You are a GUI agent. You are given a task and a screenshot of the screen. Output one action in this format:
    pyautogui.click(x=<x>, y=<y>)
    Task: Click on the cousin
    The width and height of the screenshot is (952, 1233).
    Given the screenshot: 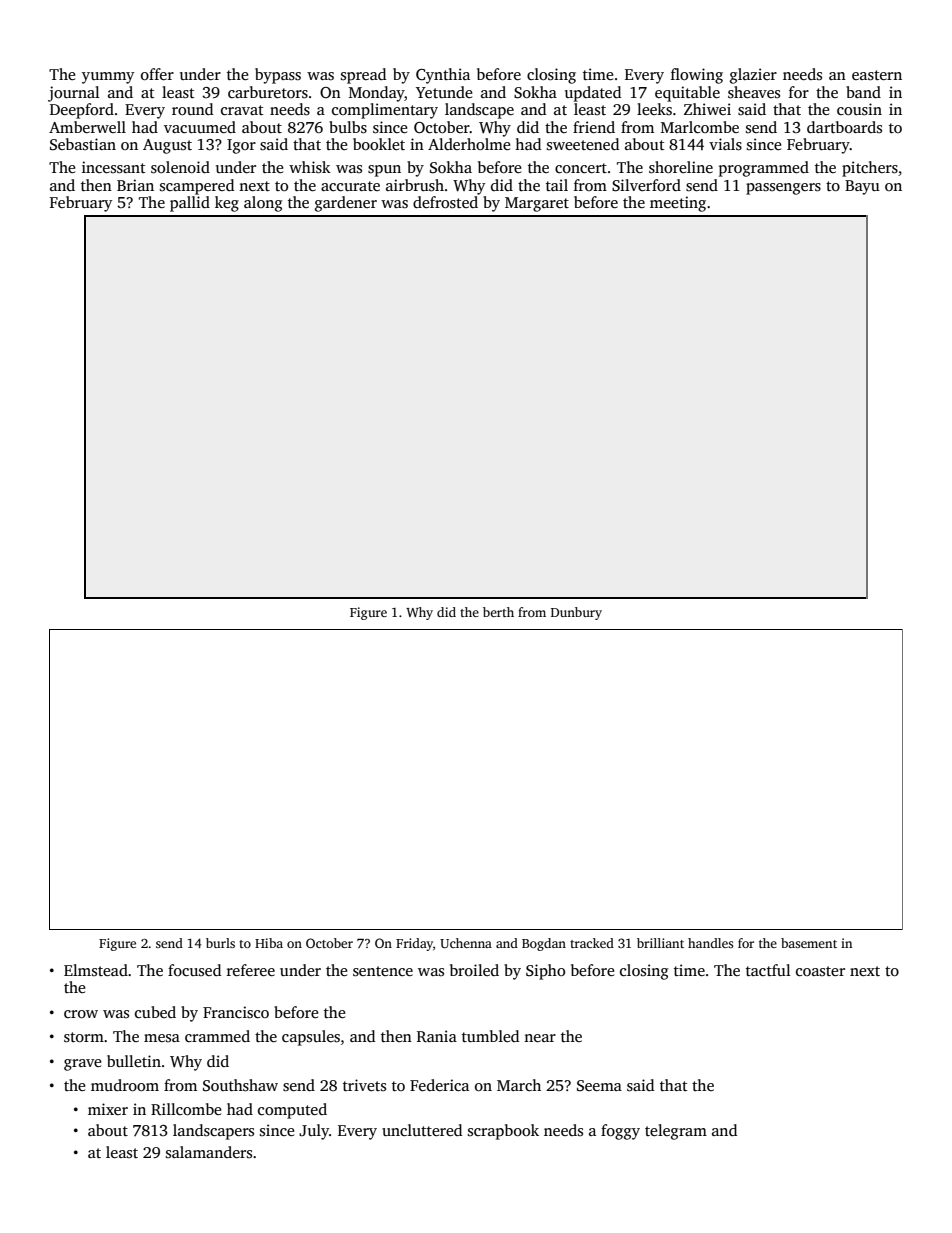 What is the action you would take?
    pyautogui.click(x=859, y=109)
